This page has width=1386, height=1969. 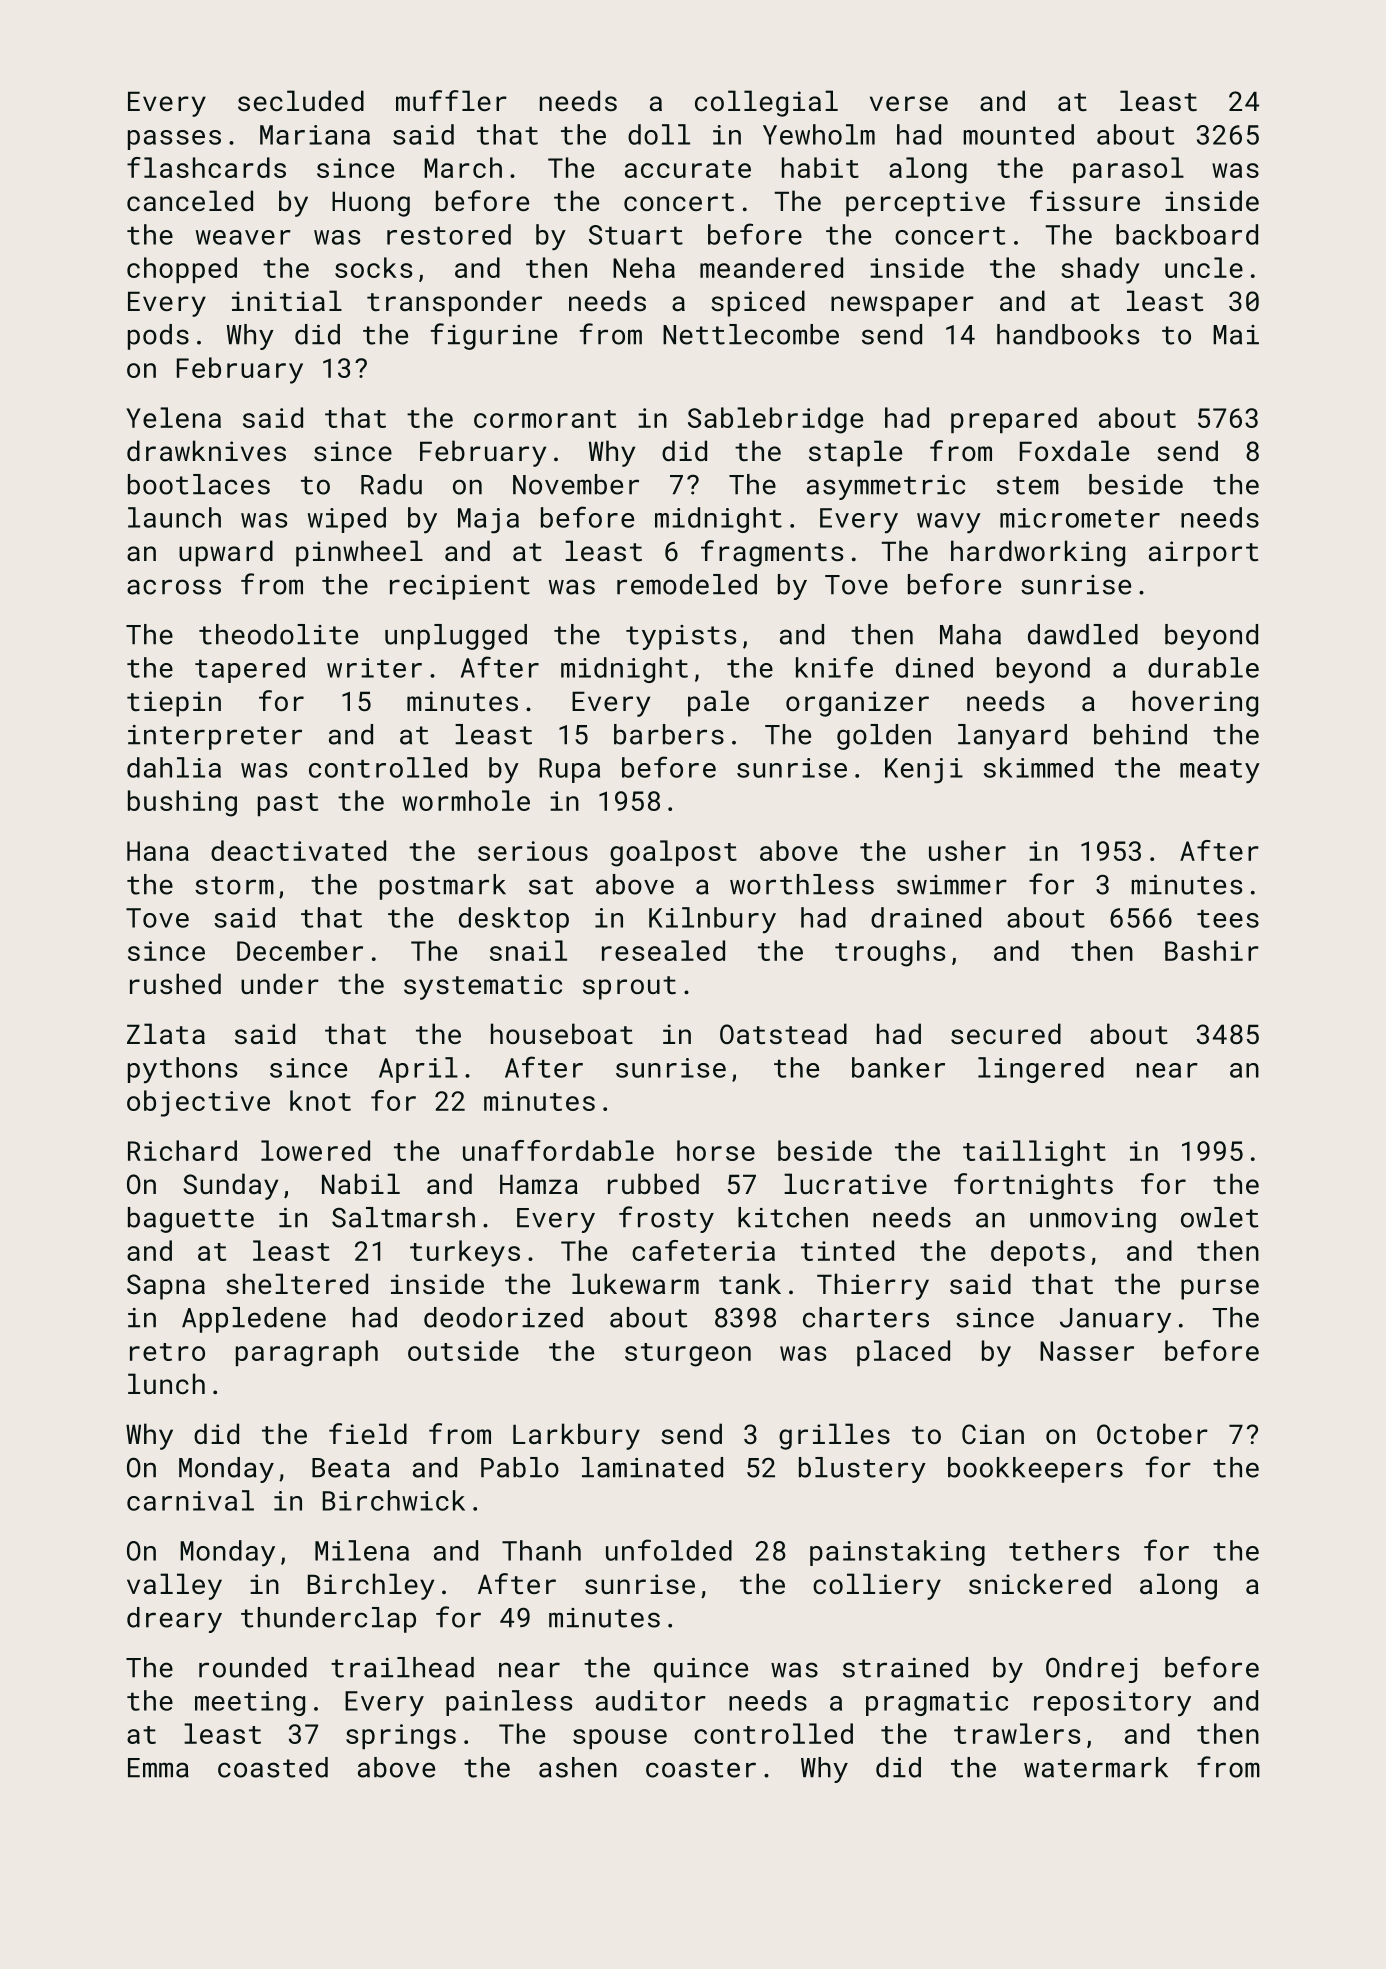 What do you see at coordinates (167, 1352) in the page?
I see `retro` at bounding box center [167, 1352].
